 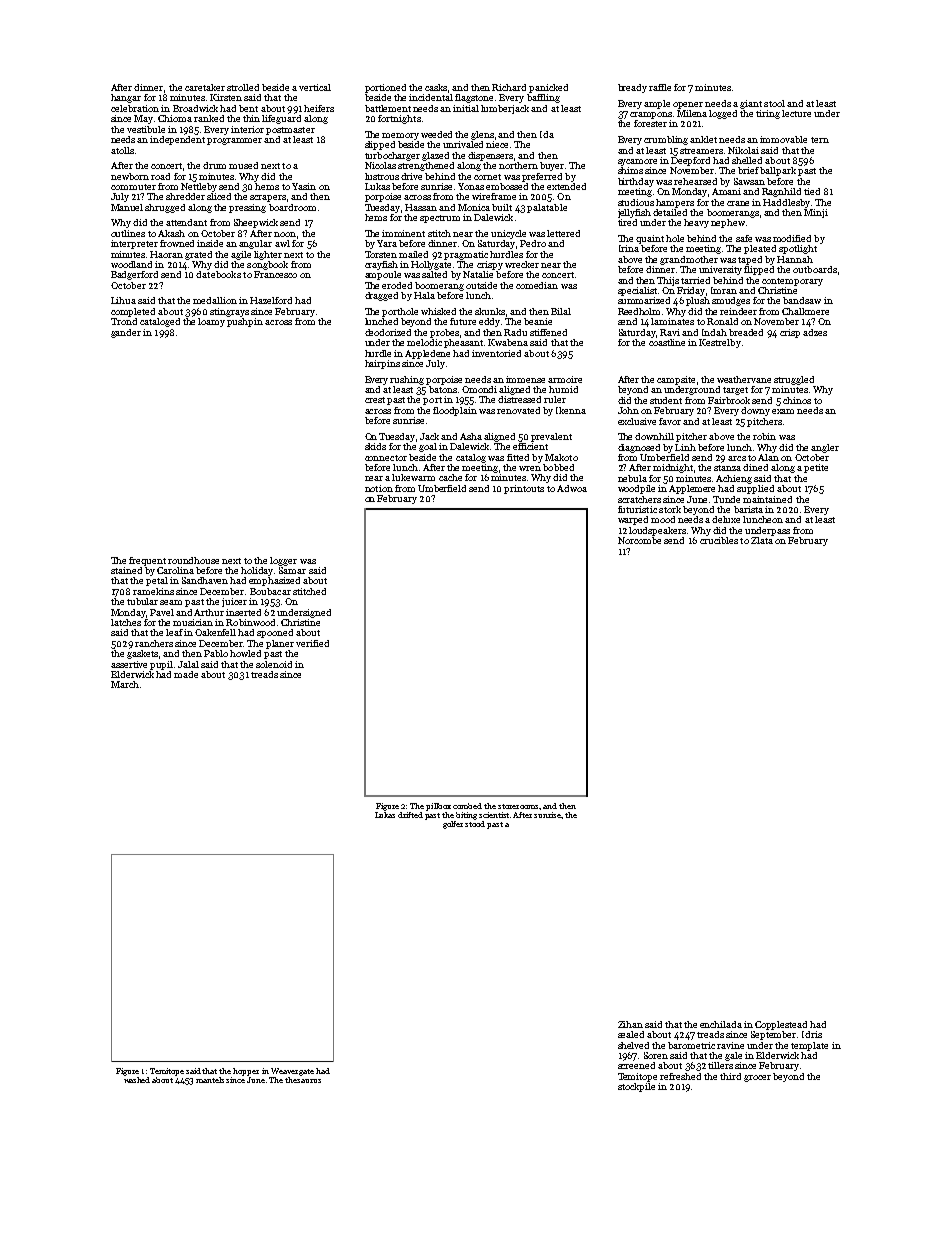 What do you see at coordinates (494, 815) in the screenshot?
I see `scientist` at bounding box center [494, 815].
